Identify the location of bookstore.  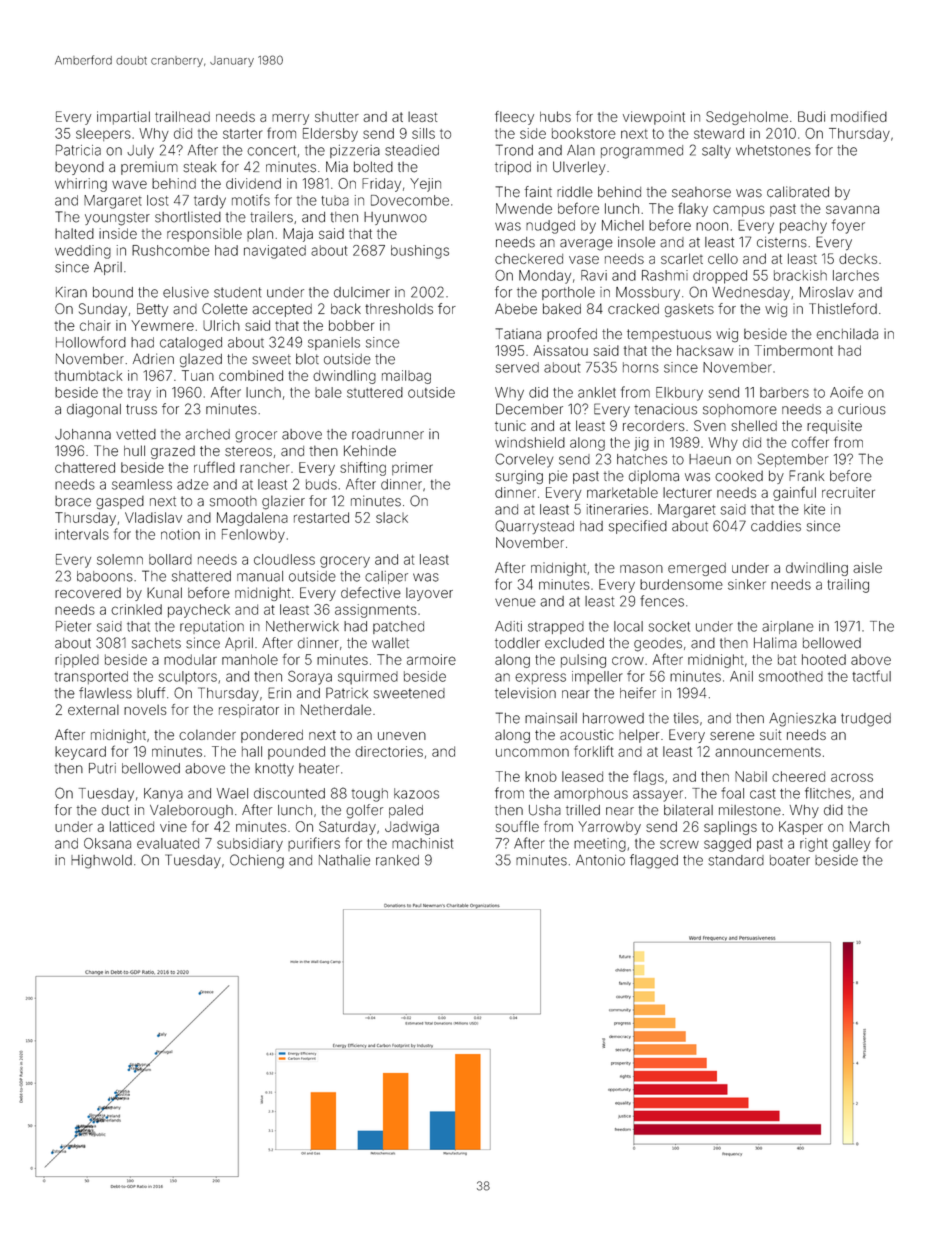
(584, 133).
